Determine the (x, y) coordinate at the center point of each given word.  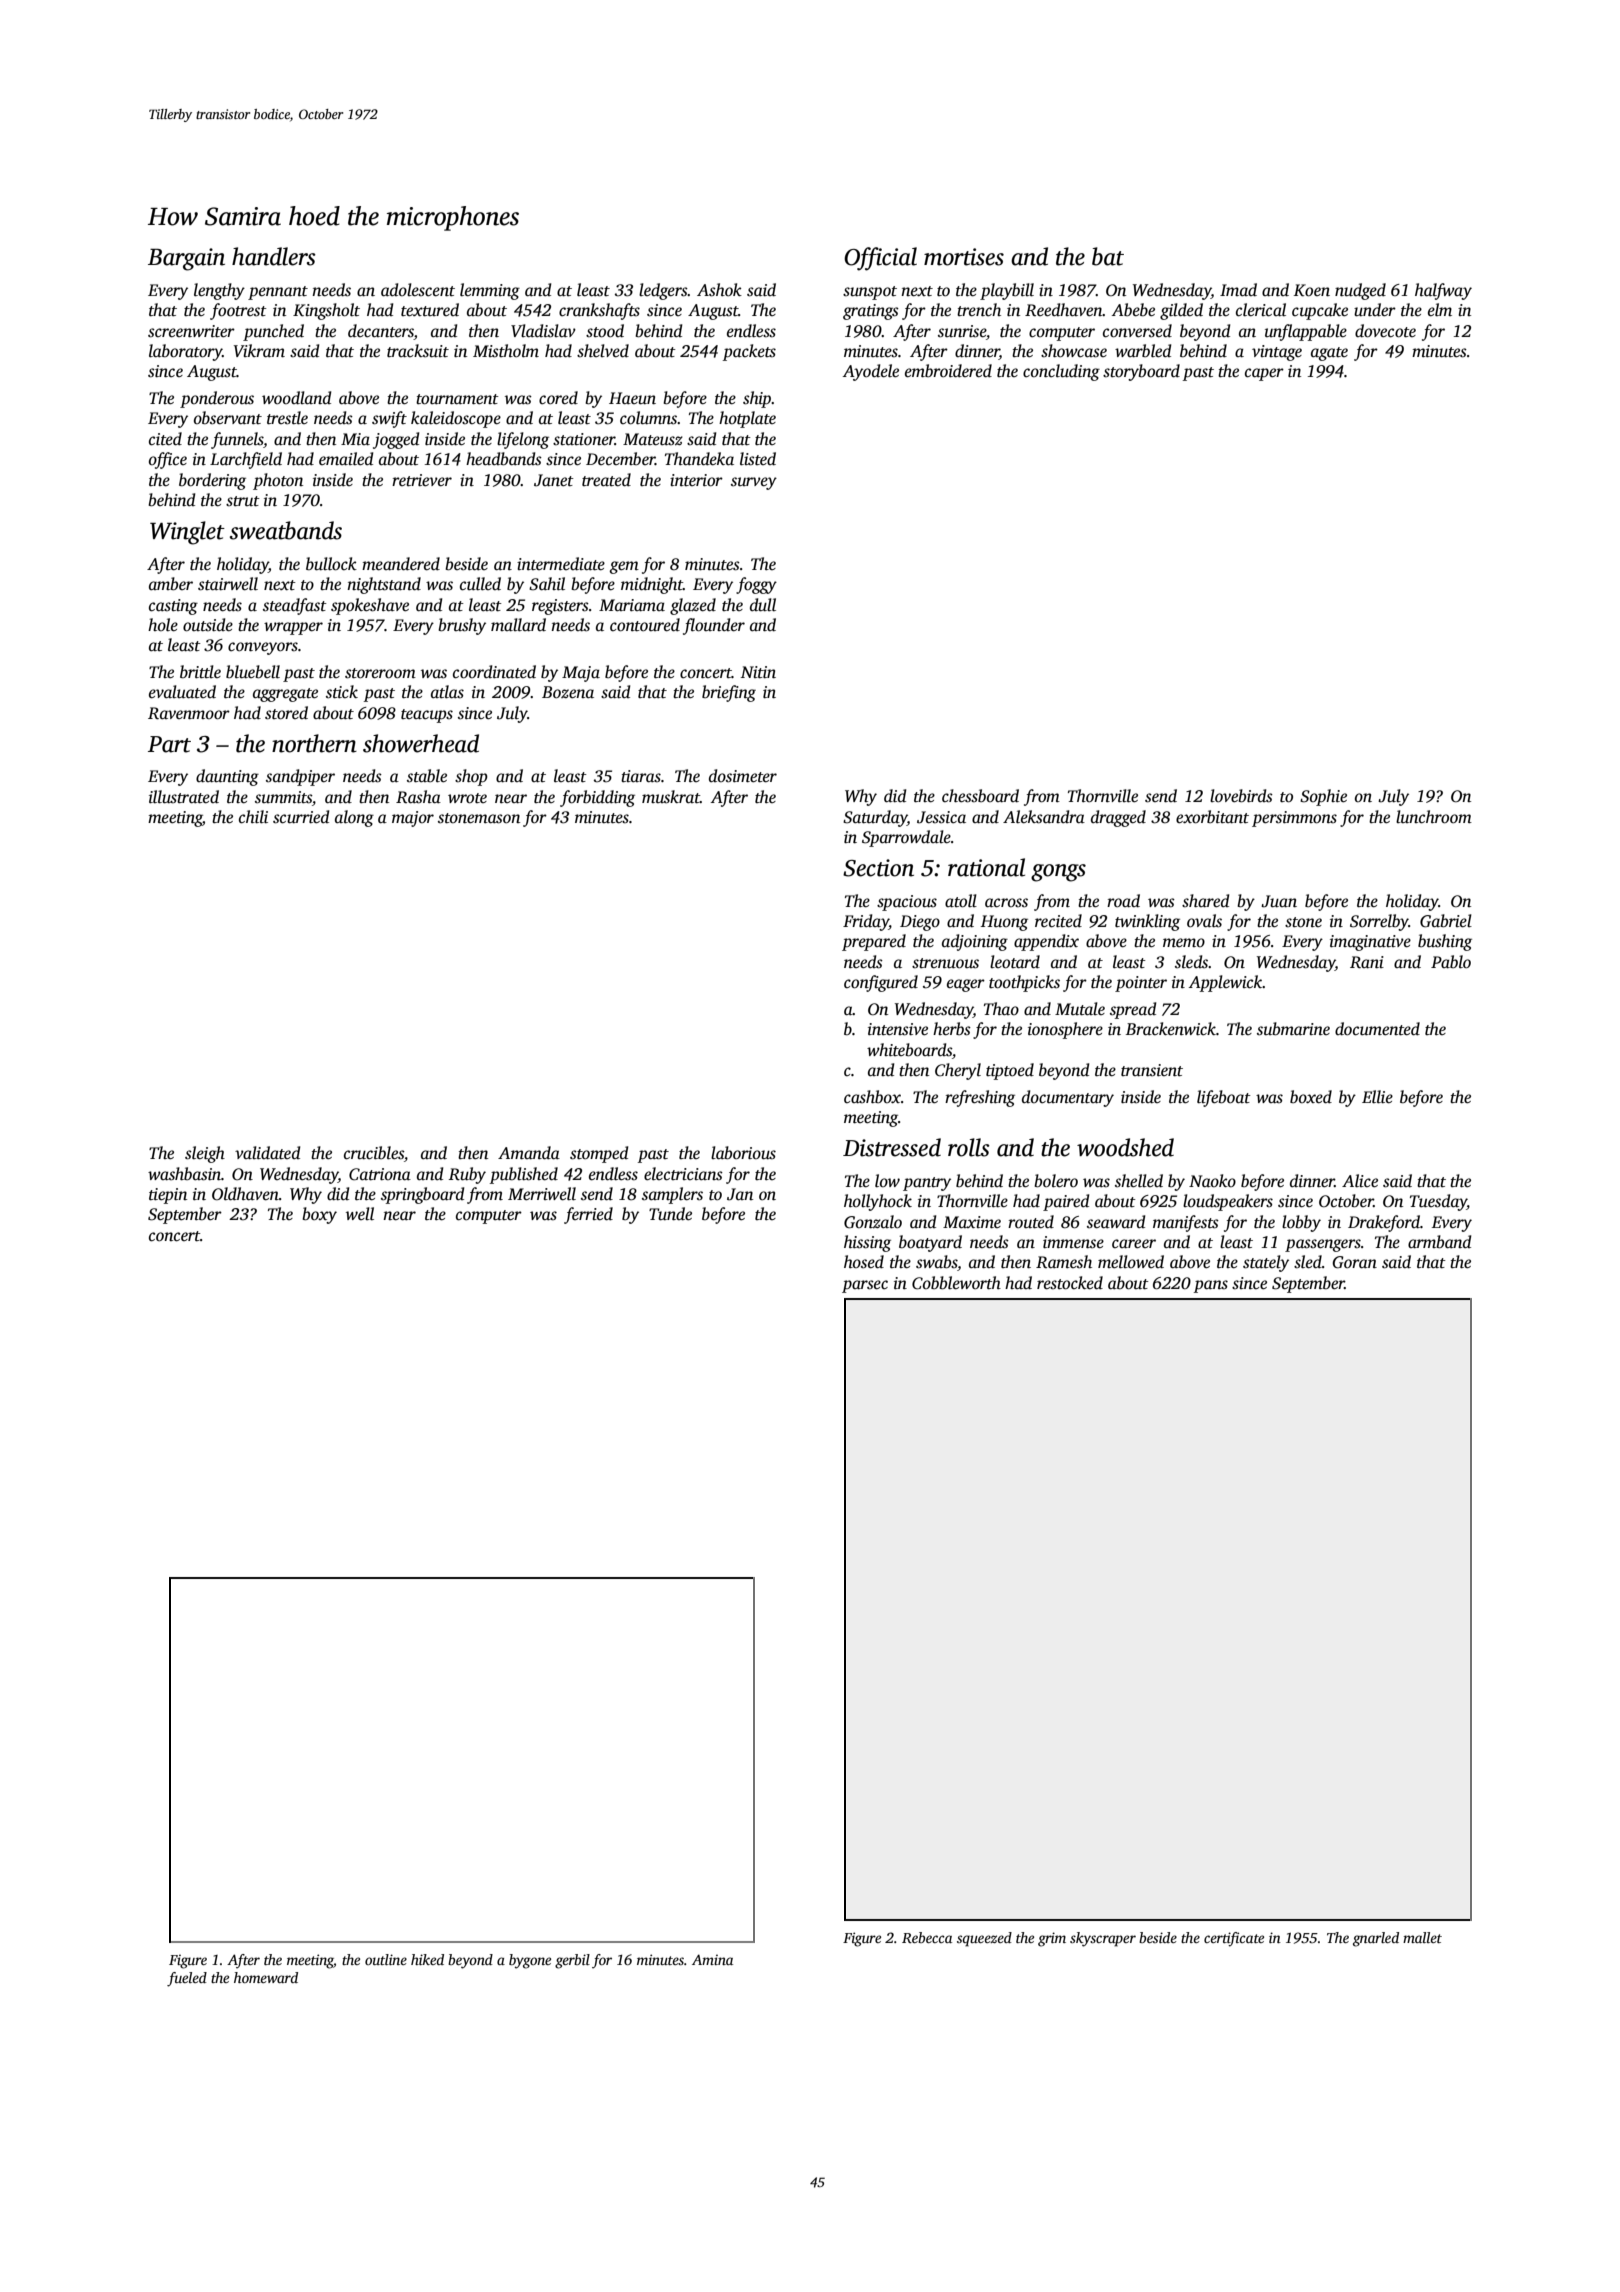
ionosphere (1065, 1030)
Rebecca (927, 1937)
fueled (187, 1979)
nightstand (384, 585)
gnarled (1376, 1939)
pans (1211, 1286)
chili (253, 817)
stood (605, 331)
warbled (1143, 351)
